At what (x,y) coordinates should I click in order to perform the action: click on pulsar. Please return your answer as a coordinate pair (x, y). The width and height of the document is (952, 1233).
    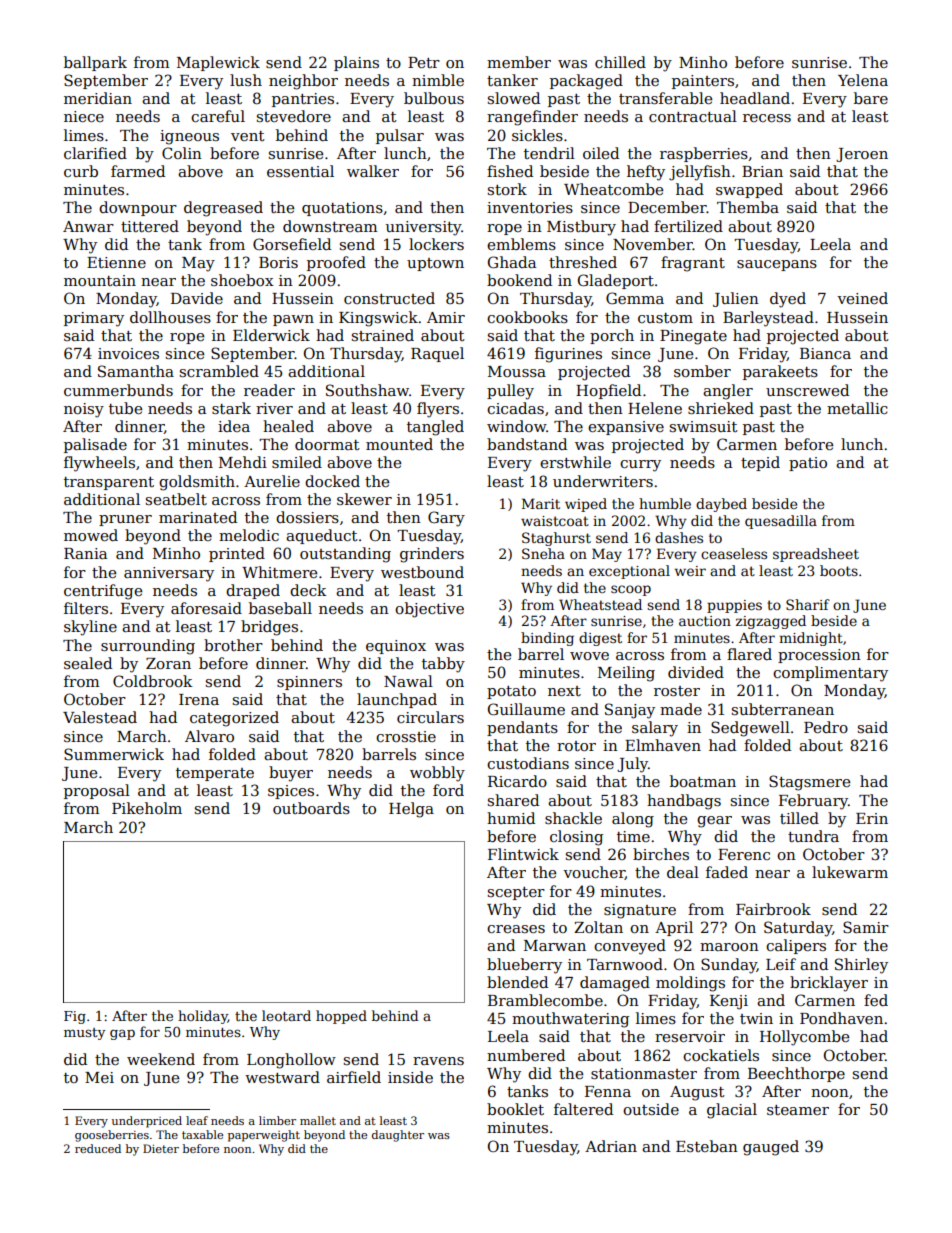
    Looking at the image, I should click on (400, 136).
